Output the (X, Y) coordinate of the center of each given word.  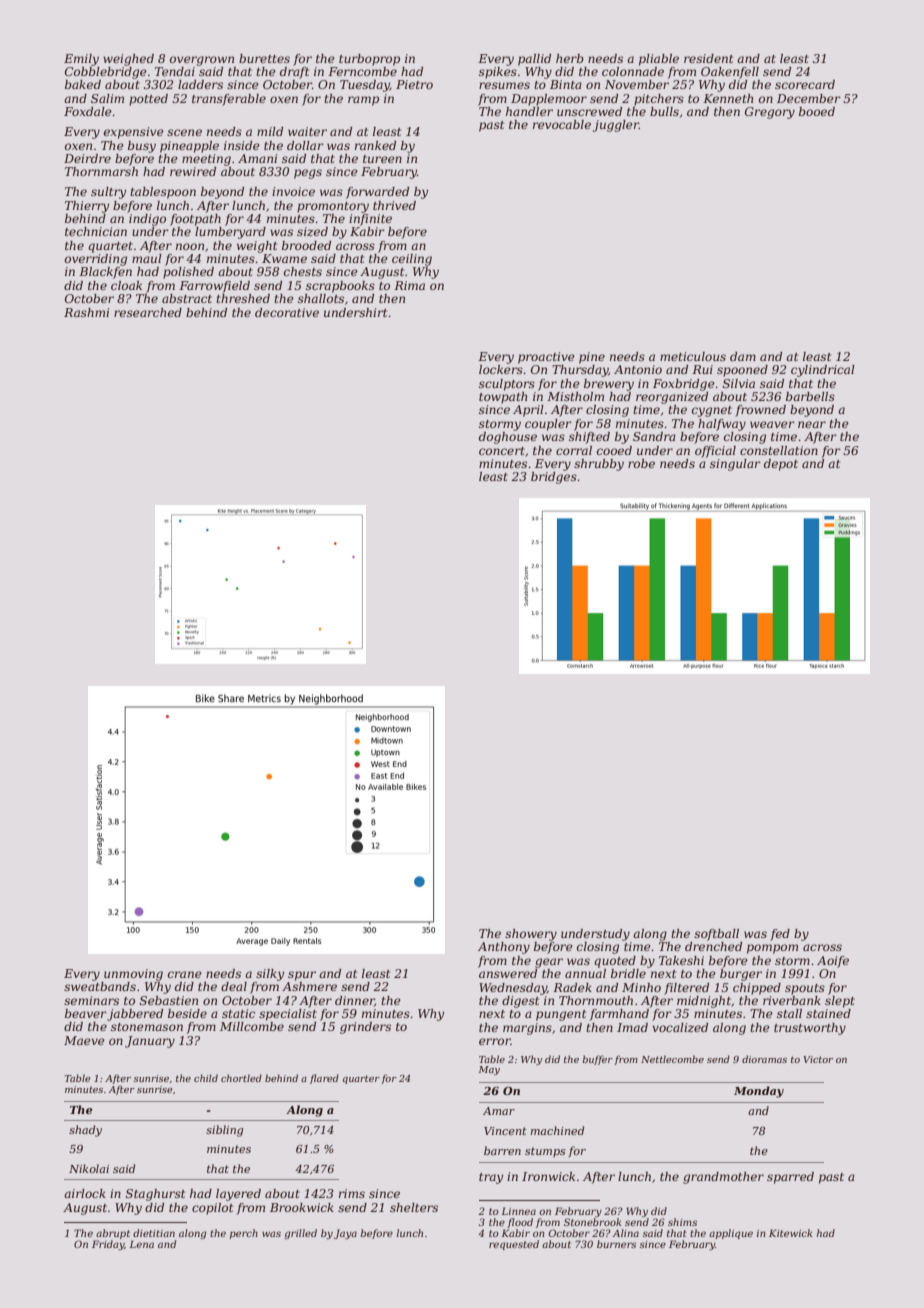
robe (641, 463)
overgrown (202, 61)
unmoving (133, 975)
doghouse (508, 438)
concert (502, 451)
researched (148, 312)
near (812, 424)
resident (708, 58)
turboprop (369, 60)
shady (85, 1131)
